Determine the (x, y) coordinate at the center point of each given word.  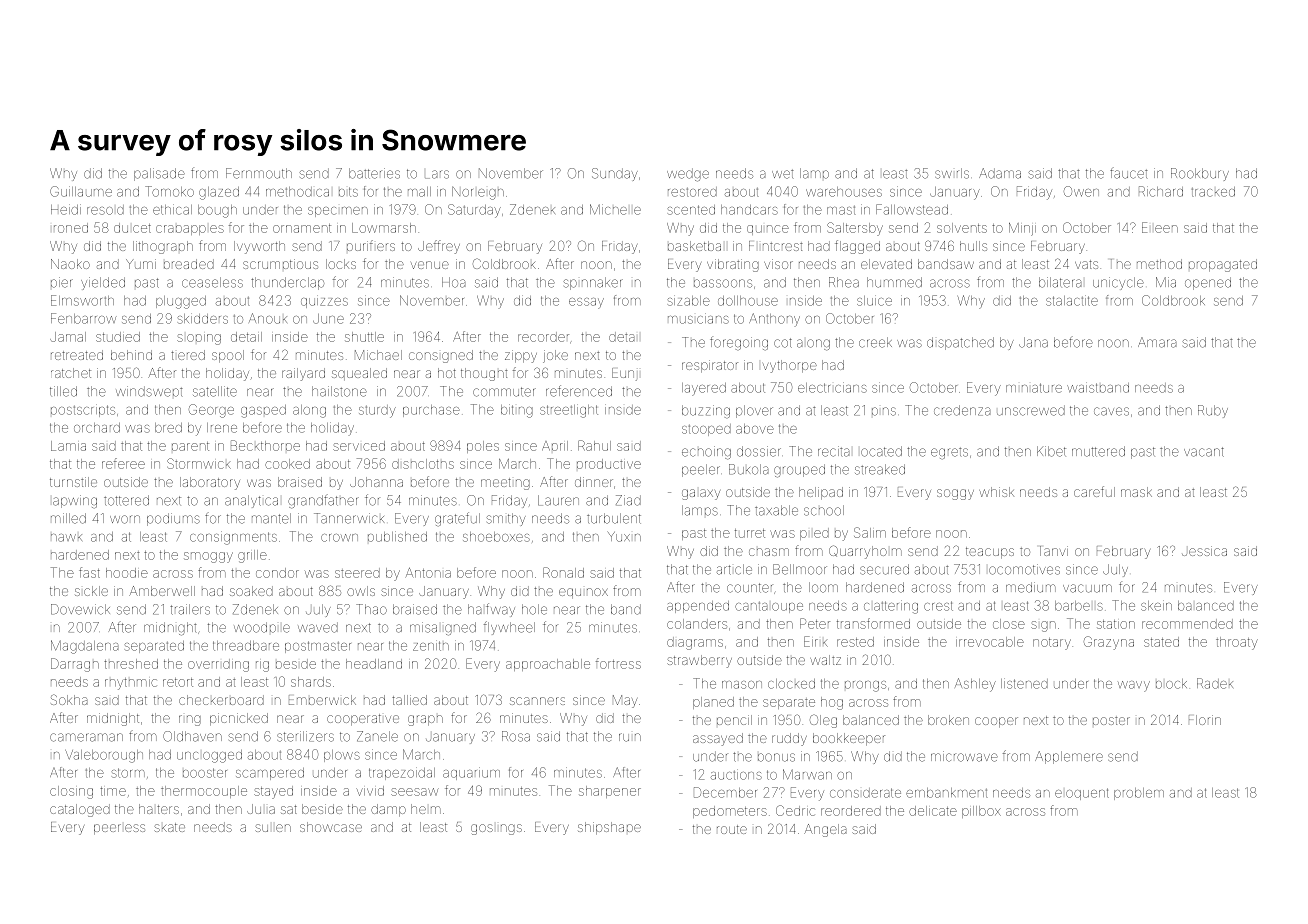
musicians (698, 318)
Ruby (1213, 411)
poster (1111, 720)
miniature (1034, 388)
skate (169, 827)
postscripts (83, 410)
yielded (103, 283)
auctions (736, 775)
